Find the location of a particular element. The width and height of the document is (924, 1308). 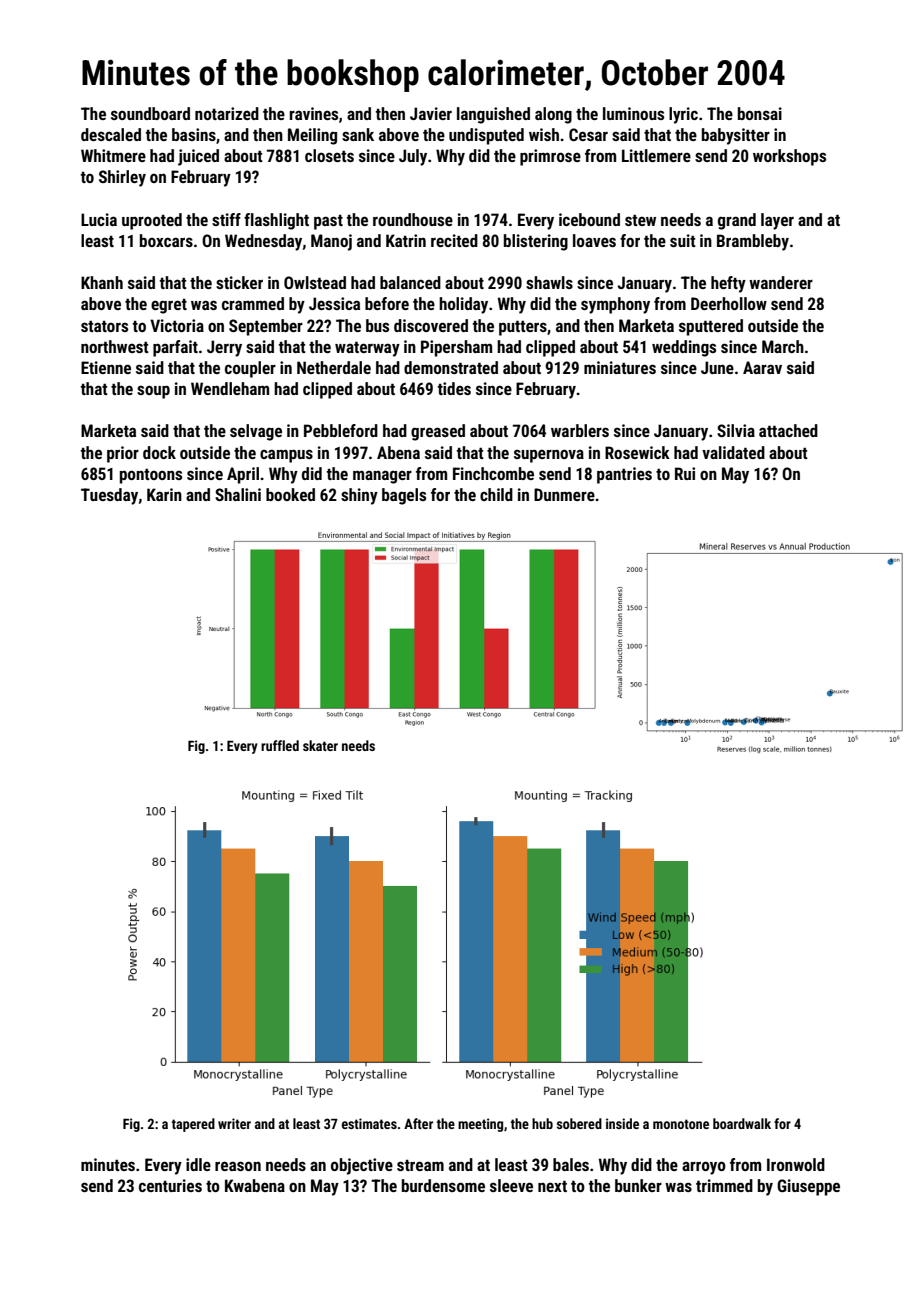

ravines is located at coordinates (314, 113).
